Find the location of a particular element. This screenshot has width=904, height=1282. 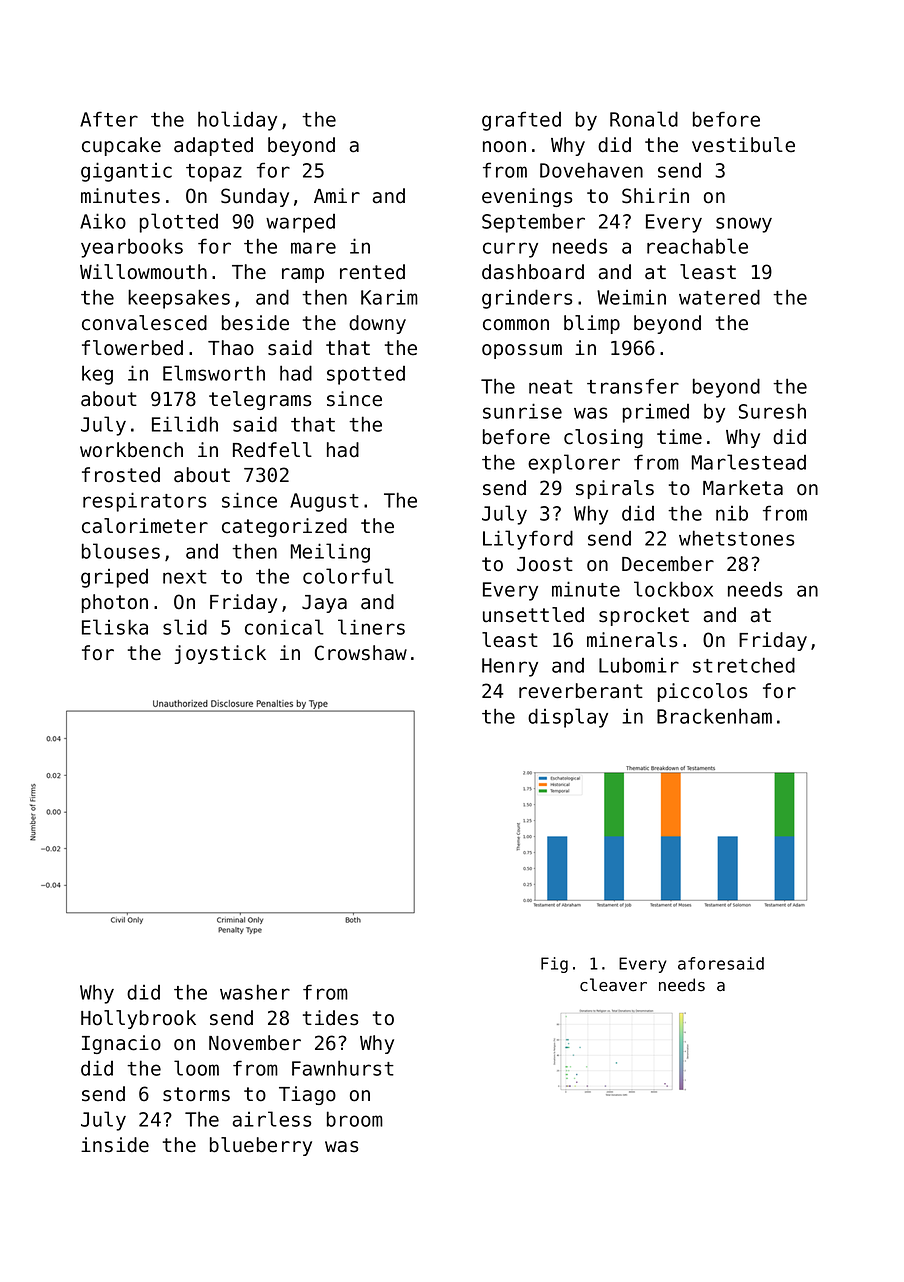

inside is located at coordinates (115, 1145).
